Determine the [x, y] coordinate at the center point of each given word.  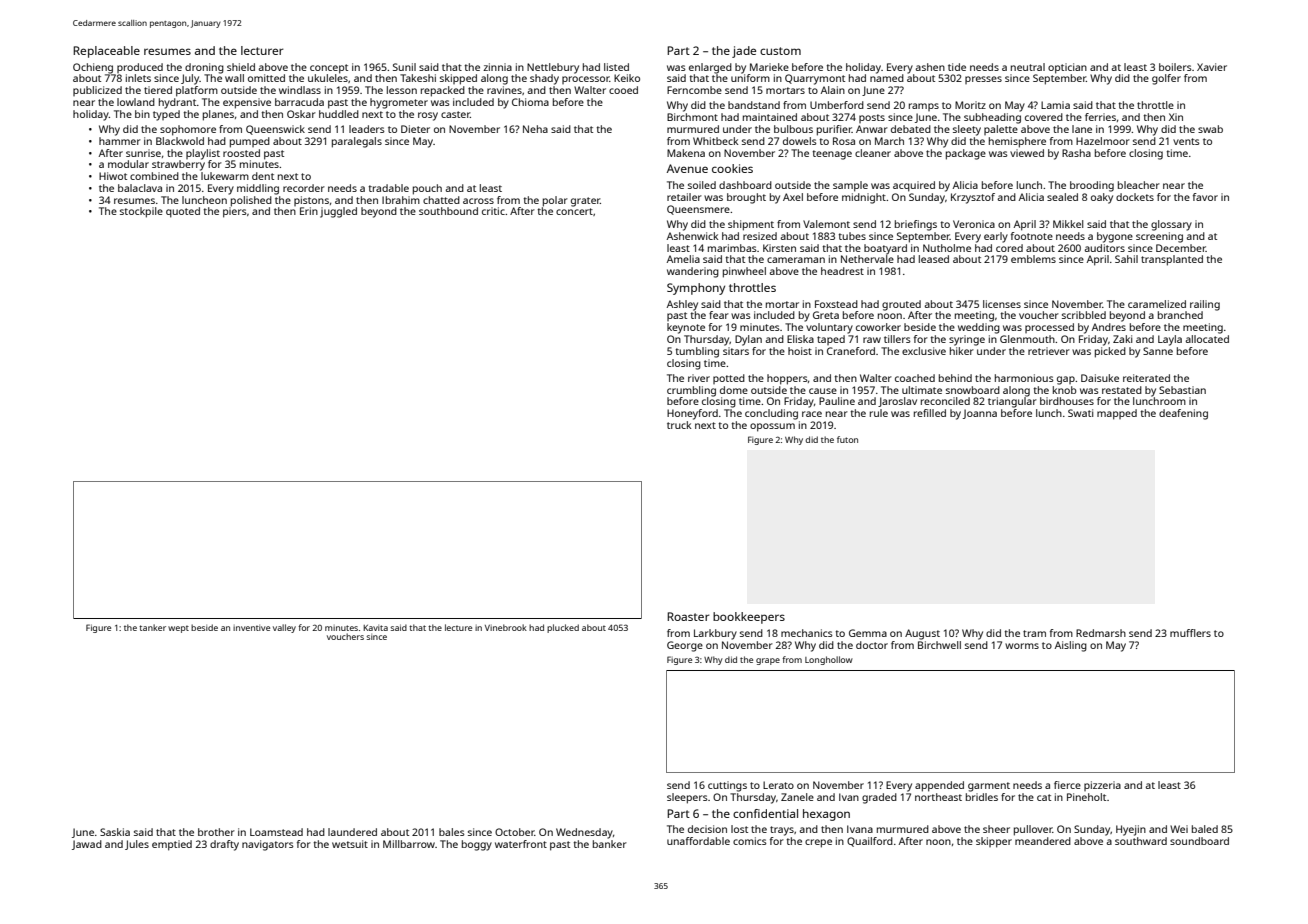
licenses [1002, 304]
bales [452, 832]
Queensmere [698, 210]
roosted [241, 153]
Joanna [980, 414]
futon [847, 439]
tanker [152, 627]
